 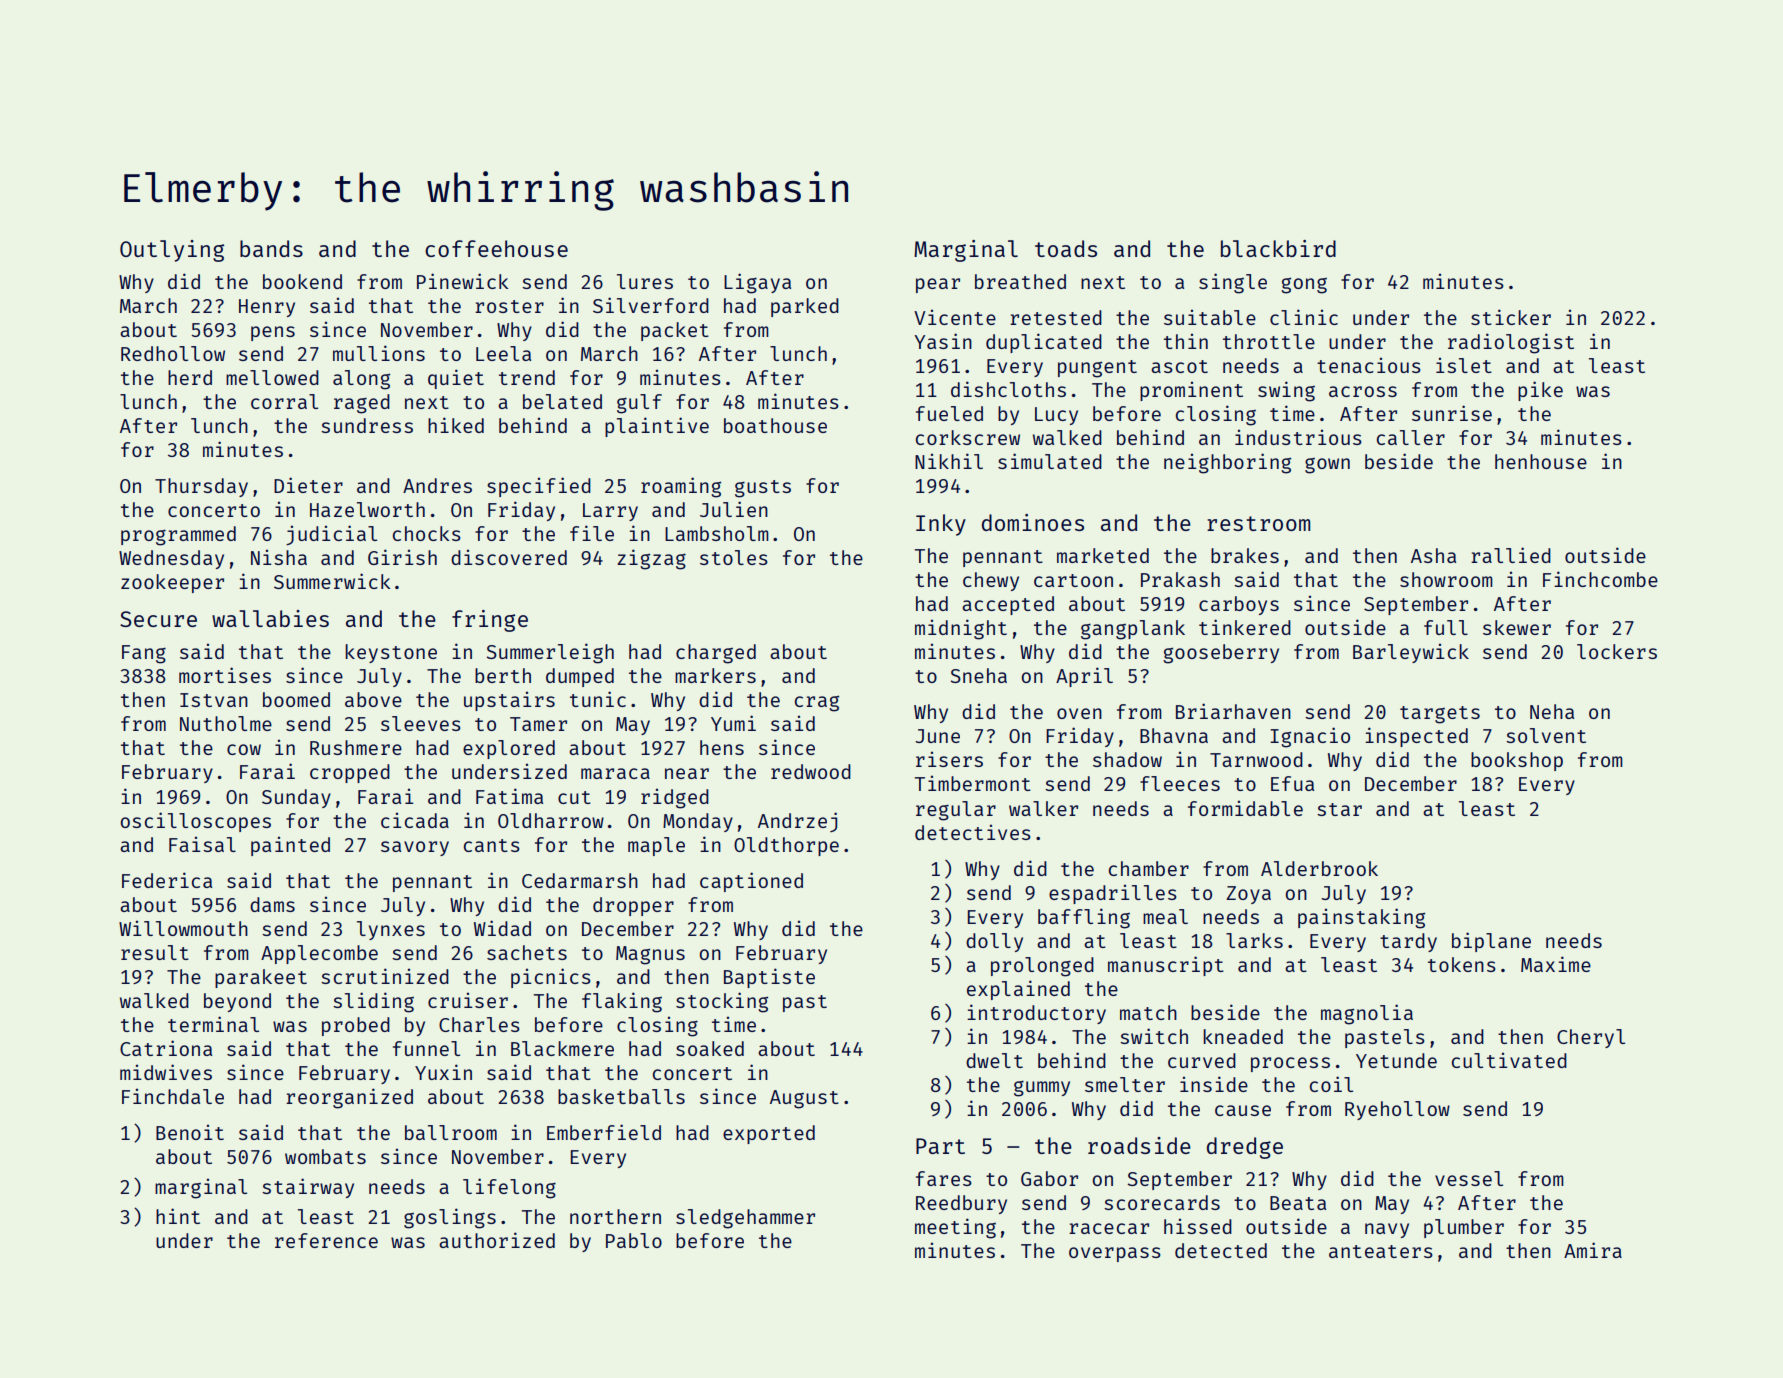 What do you see at coordinates (580, 677) in the document?
I see `dumped` at bounding box center [580, 677].
